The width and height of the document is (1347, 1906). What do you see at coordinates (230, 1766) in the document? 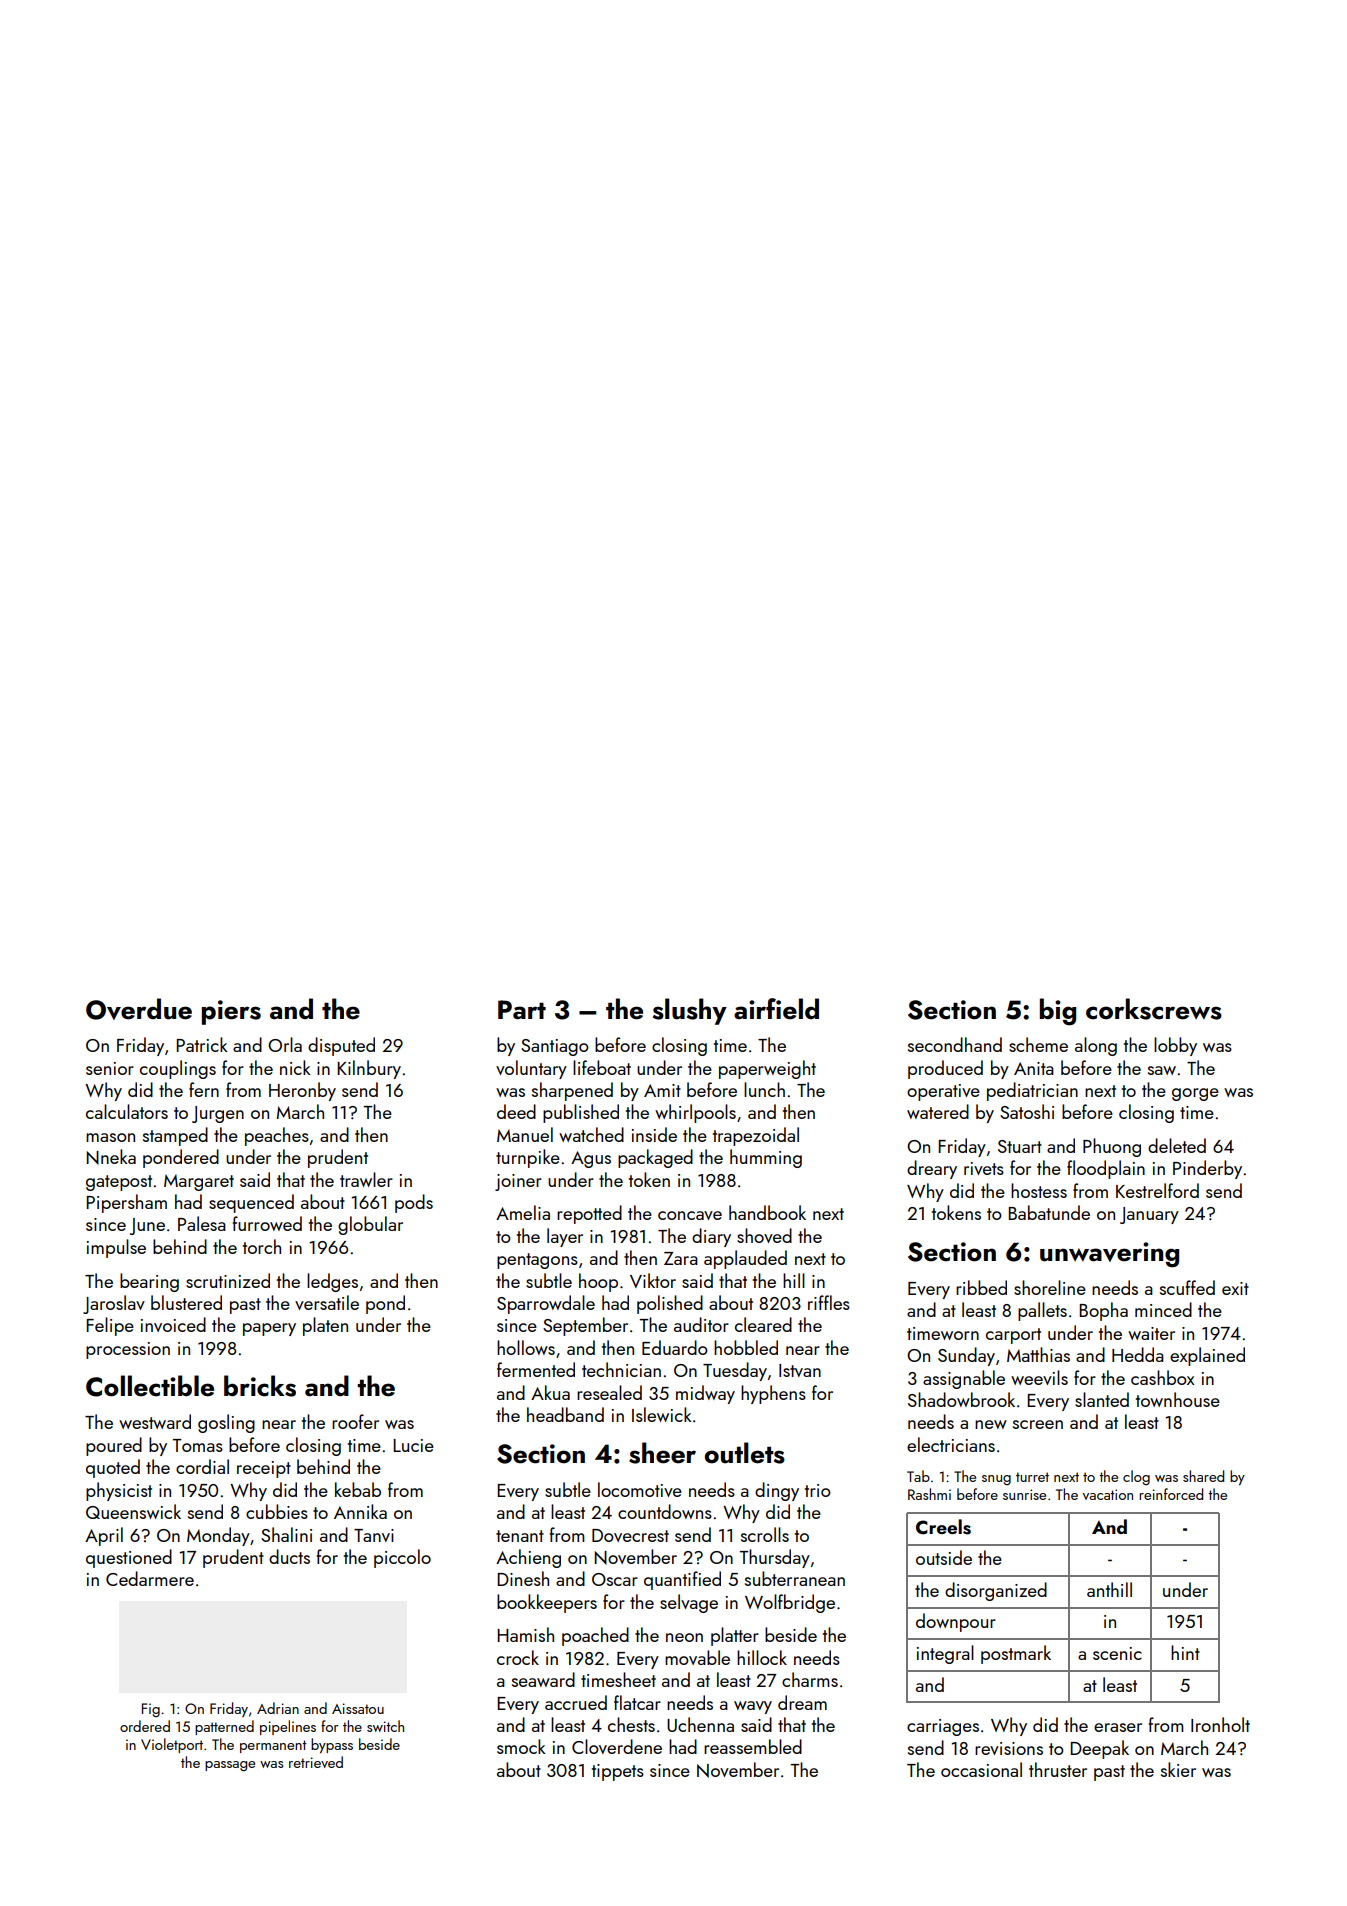
I see `passage` at bounding box center [230, 1766].
